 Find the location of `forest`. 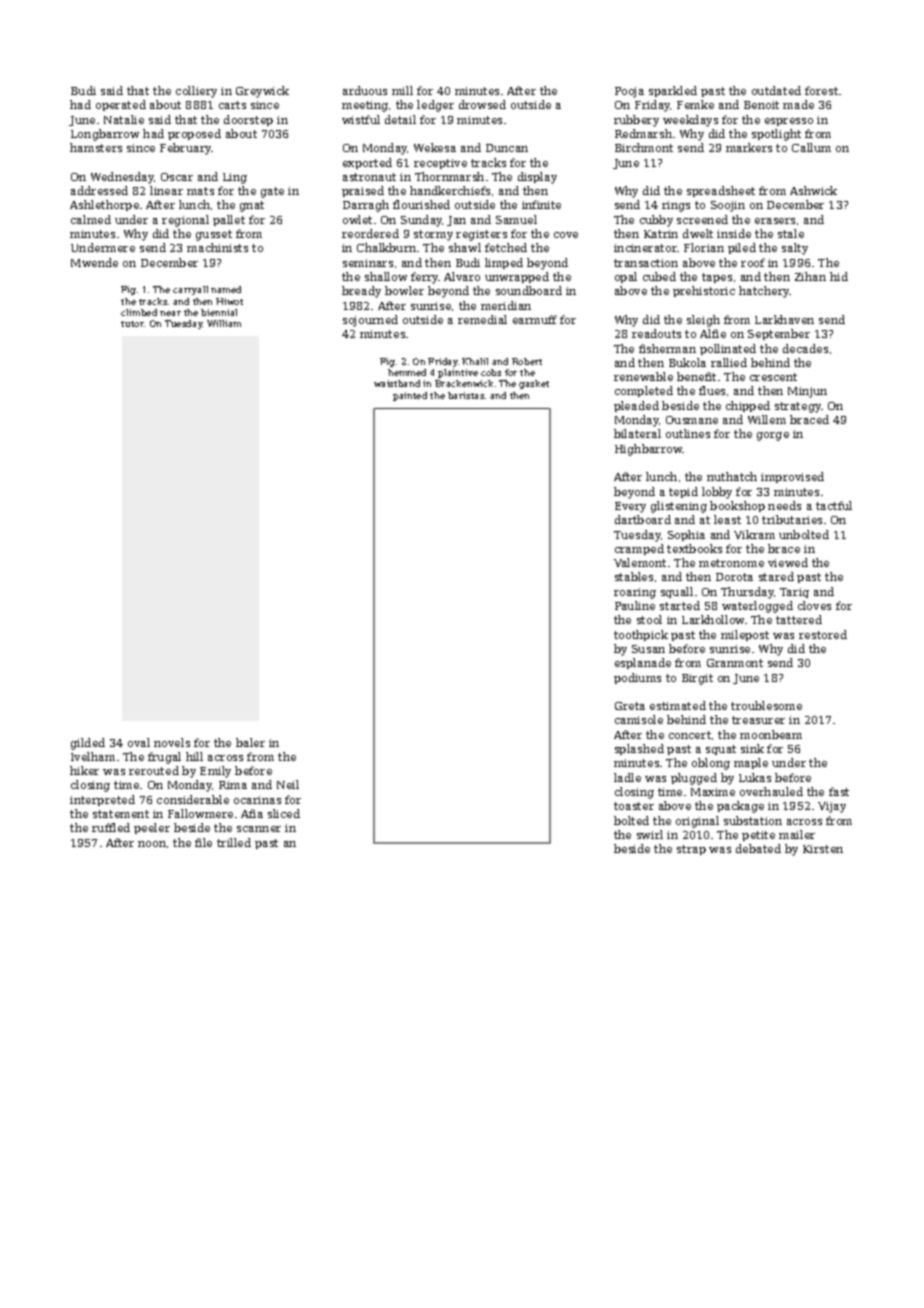

forest is located at coordinates (821, 90).
